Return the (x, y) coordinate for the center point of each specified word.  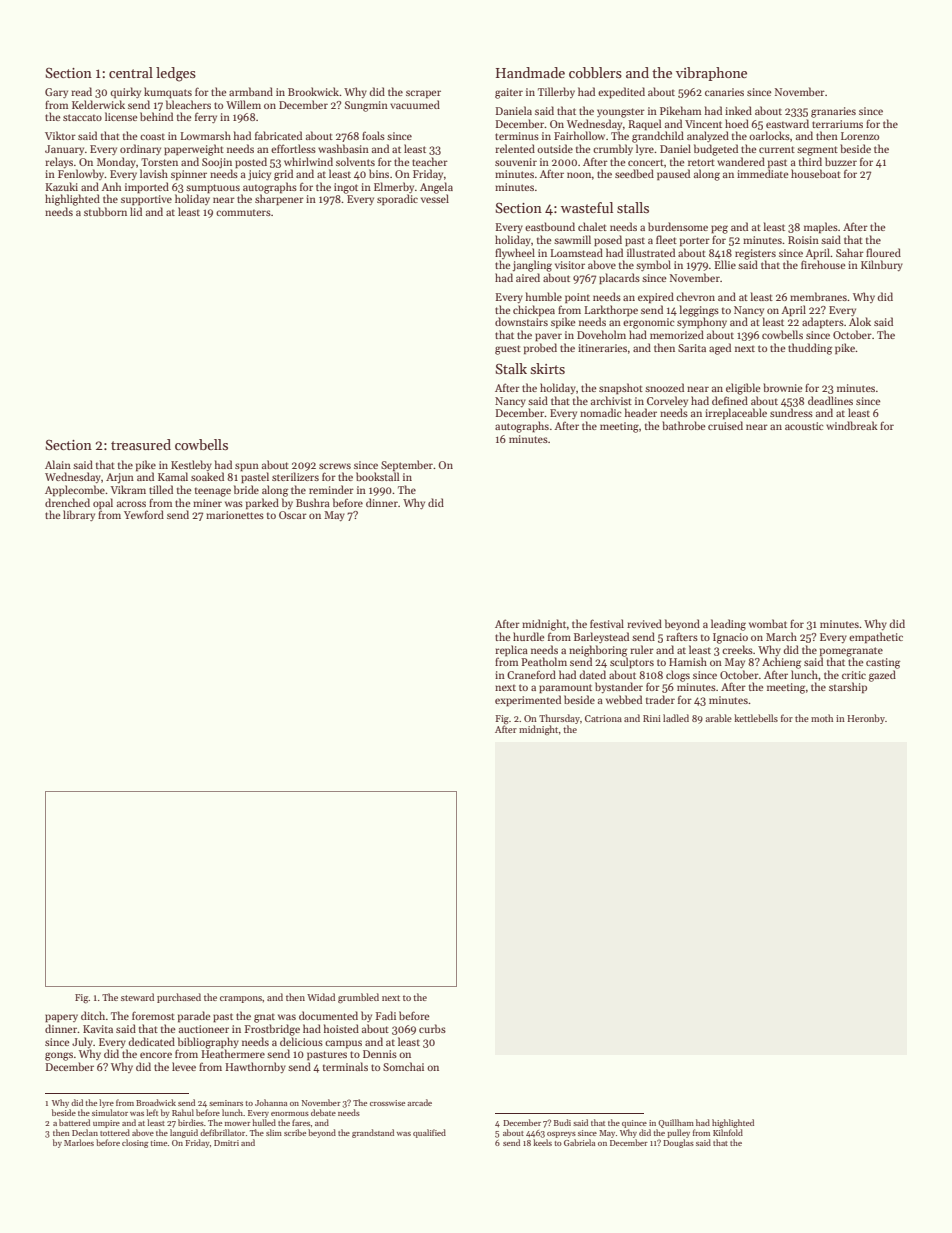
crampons (241, 999)
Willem (243, 104)
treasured (141, 444)
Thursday (559, 719)
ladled (676, 718)
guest (508, 350)
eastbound (550, 226)
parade (194, 1017)
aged (720, 349)
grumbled (358, 998)
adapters (823, 323)
